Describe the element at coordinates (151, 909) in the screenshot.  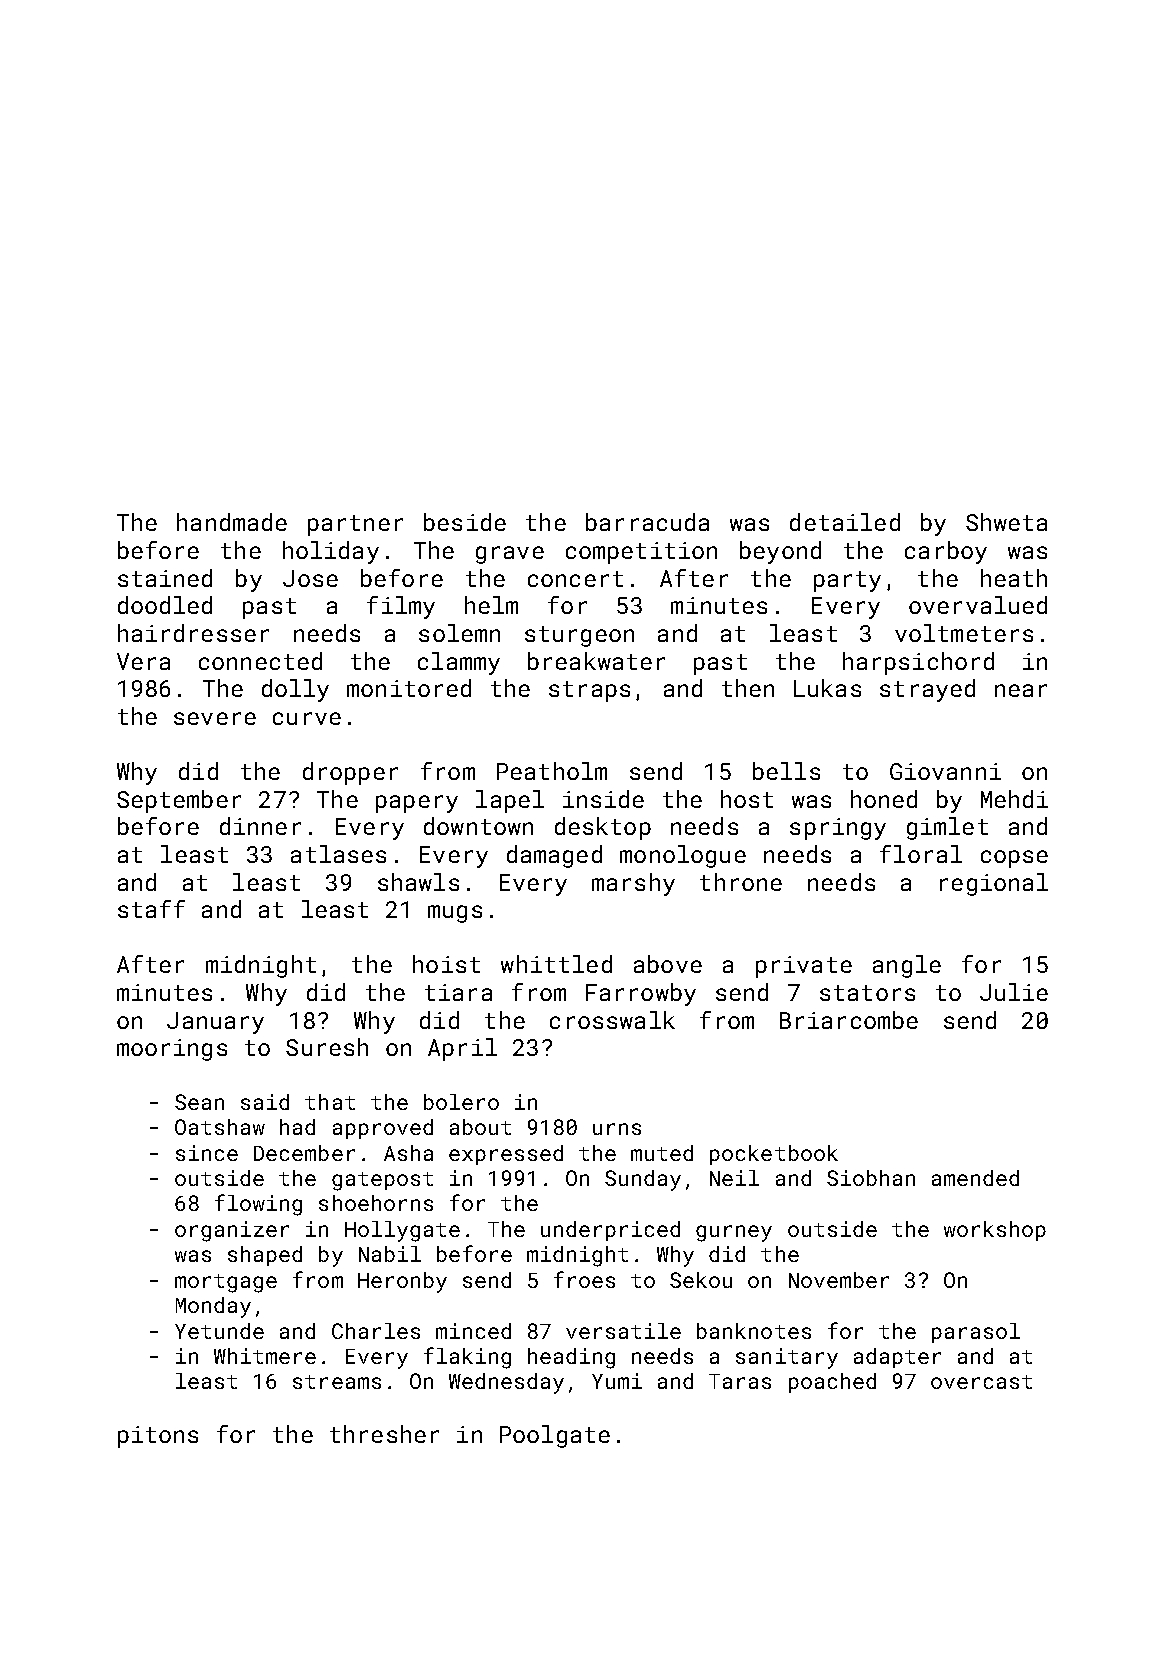
I see `staff` at that location.
